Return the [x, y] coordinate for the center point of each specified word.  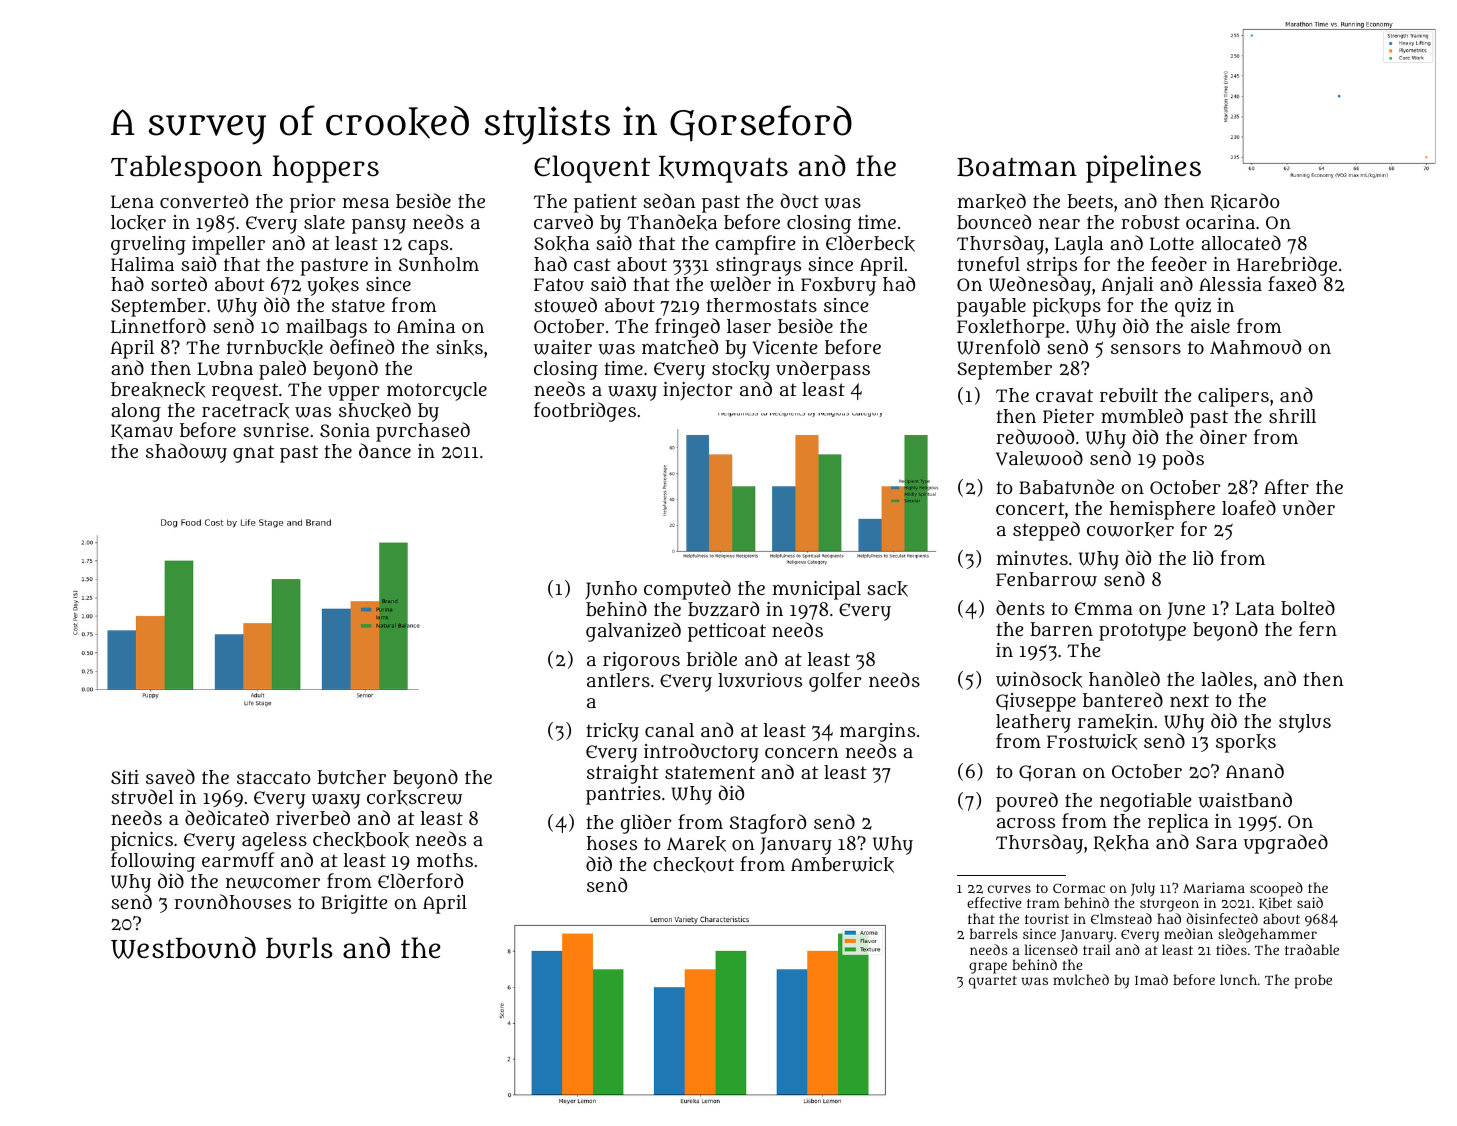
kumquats [723, 169]
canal [669, 730]
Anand [1255, 770]
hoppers [326, 169]
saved [170, 776]
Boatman [1017, 167]
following [153, 862]
